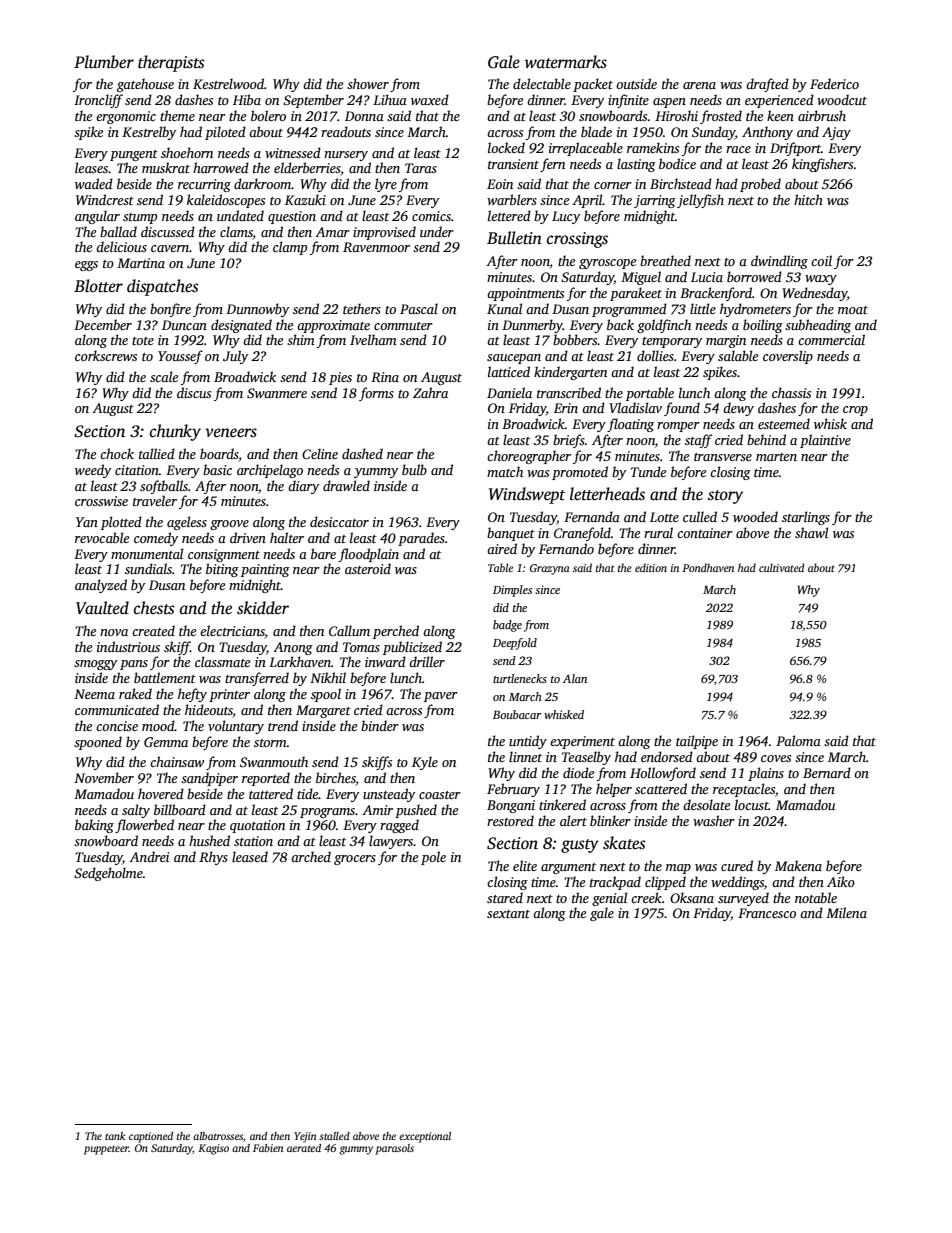 Image resolution: width=952 pixels, height=1233 pixels. Describe the element at coordinates (218, 1136) in the document. I see `albatrosses` at that location.
